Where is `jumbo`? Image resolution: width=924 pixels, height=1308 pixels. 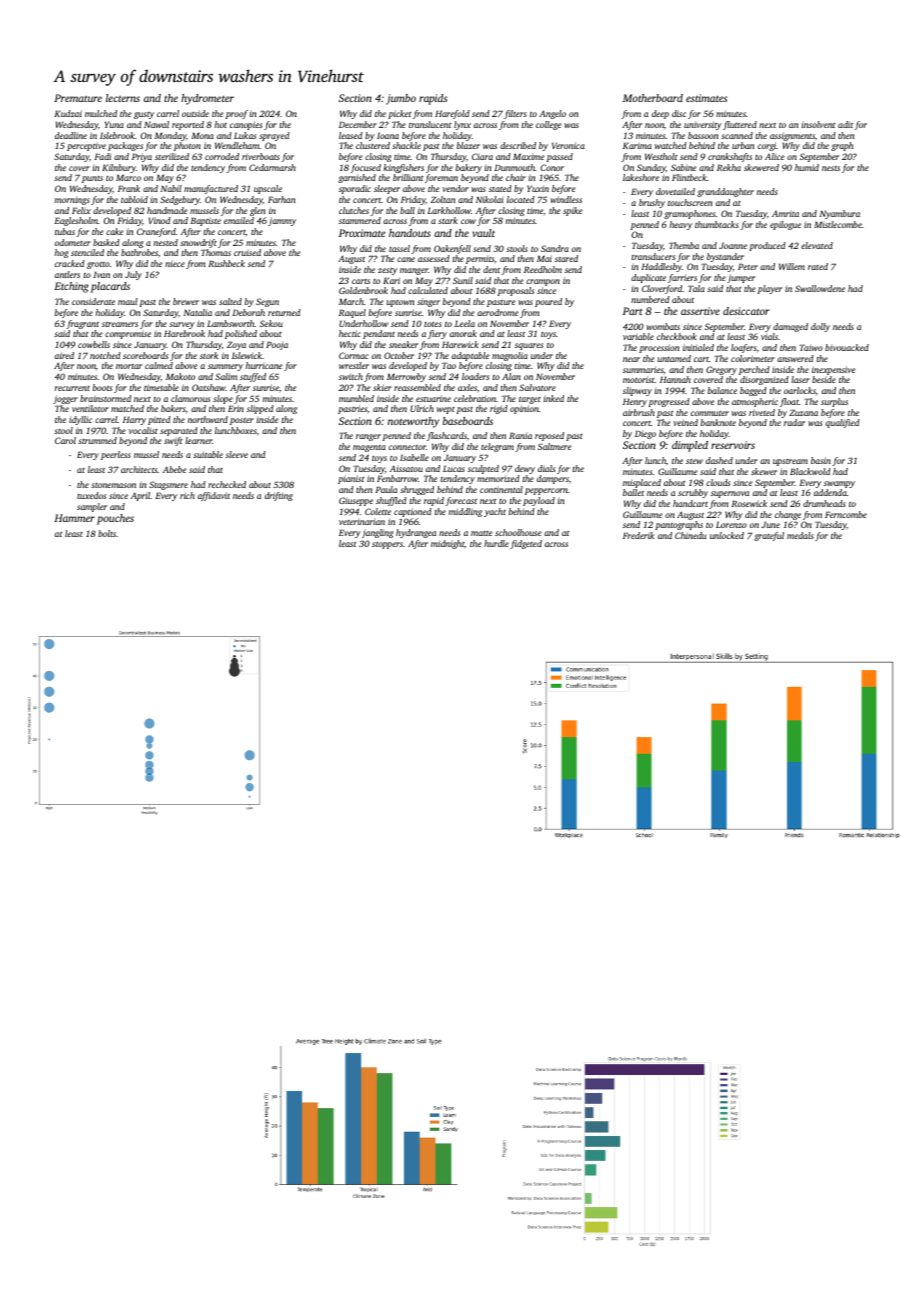
jumbo is located at coordinates (401, 99).
